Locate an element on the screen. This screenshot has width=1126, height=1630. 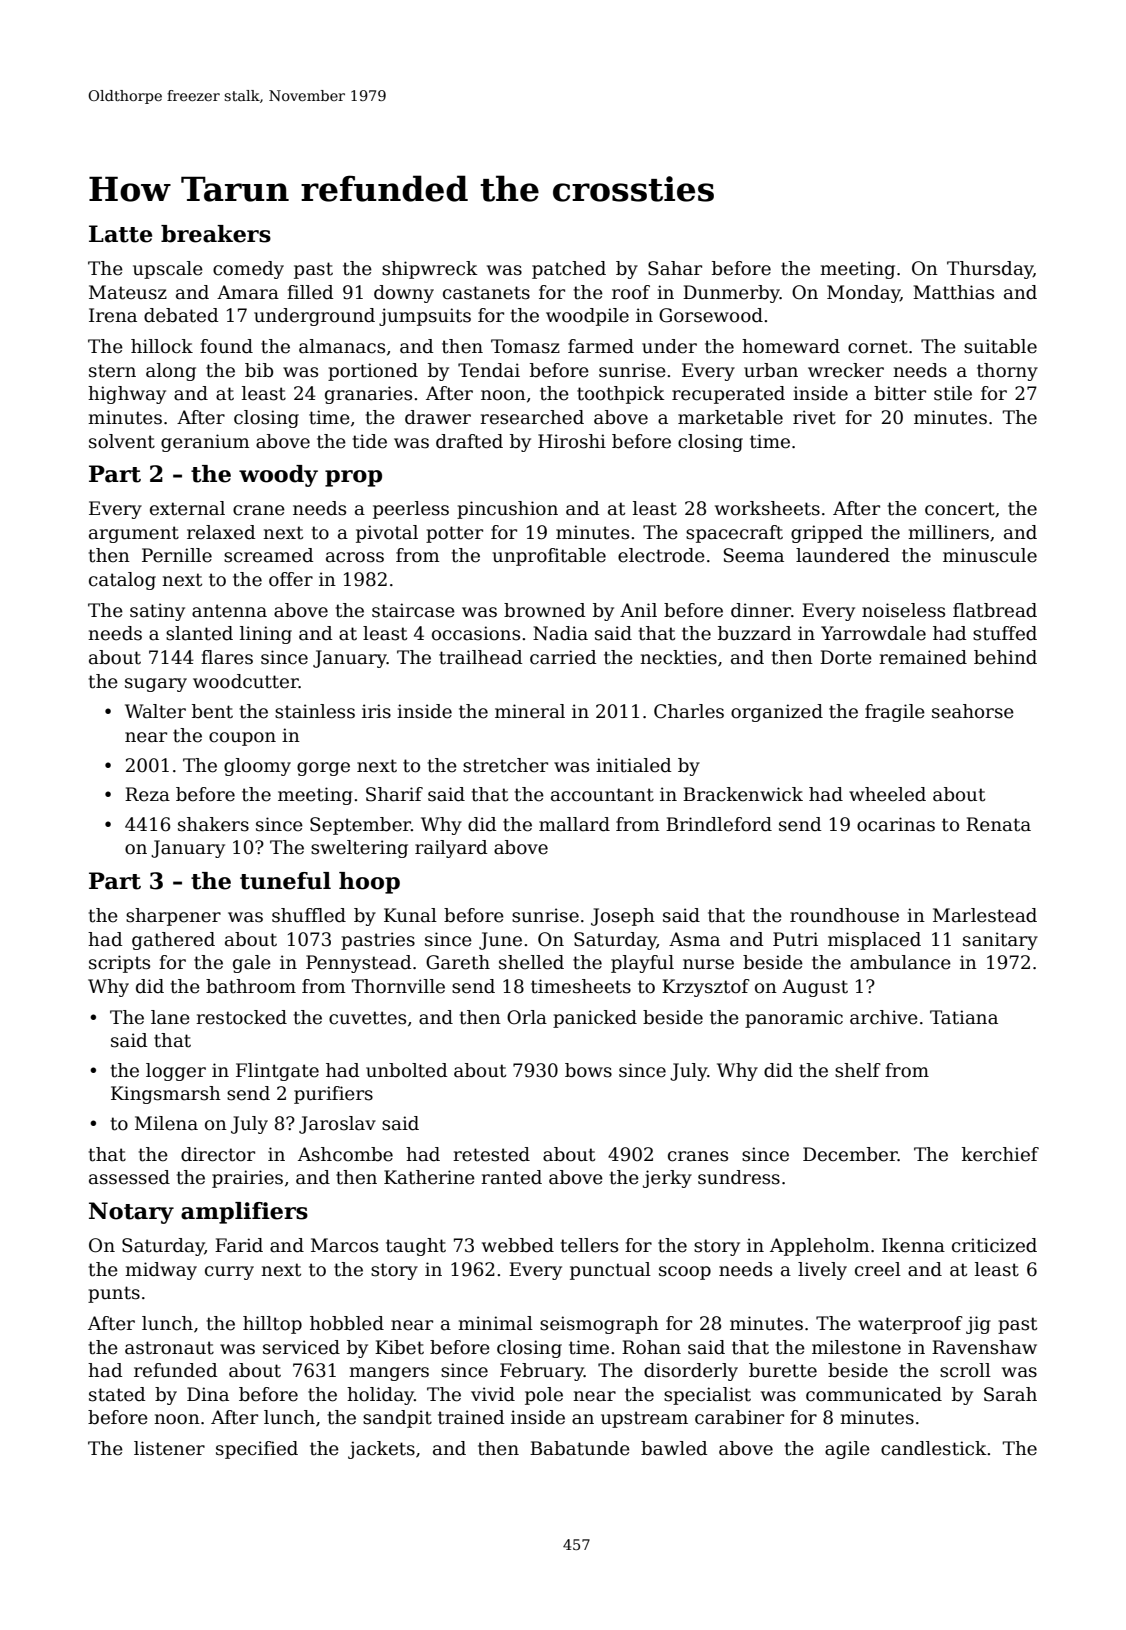
jerky is located at coordinates (667, 1179).
